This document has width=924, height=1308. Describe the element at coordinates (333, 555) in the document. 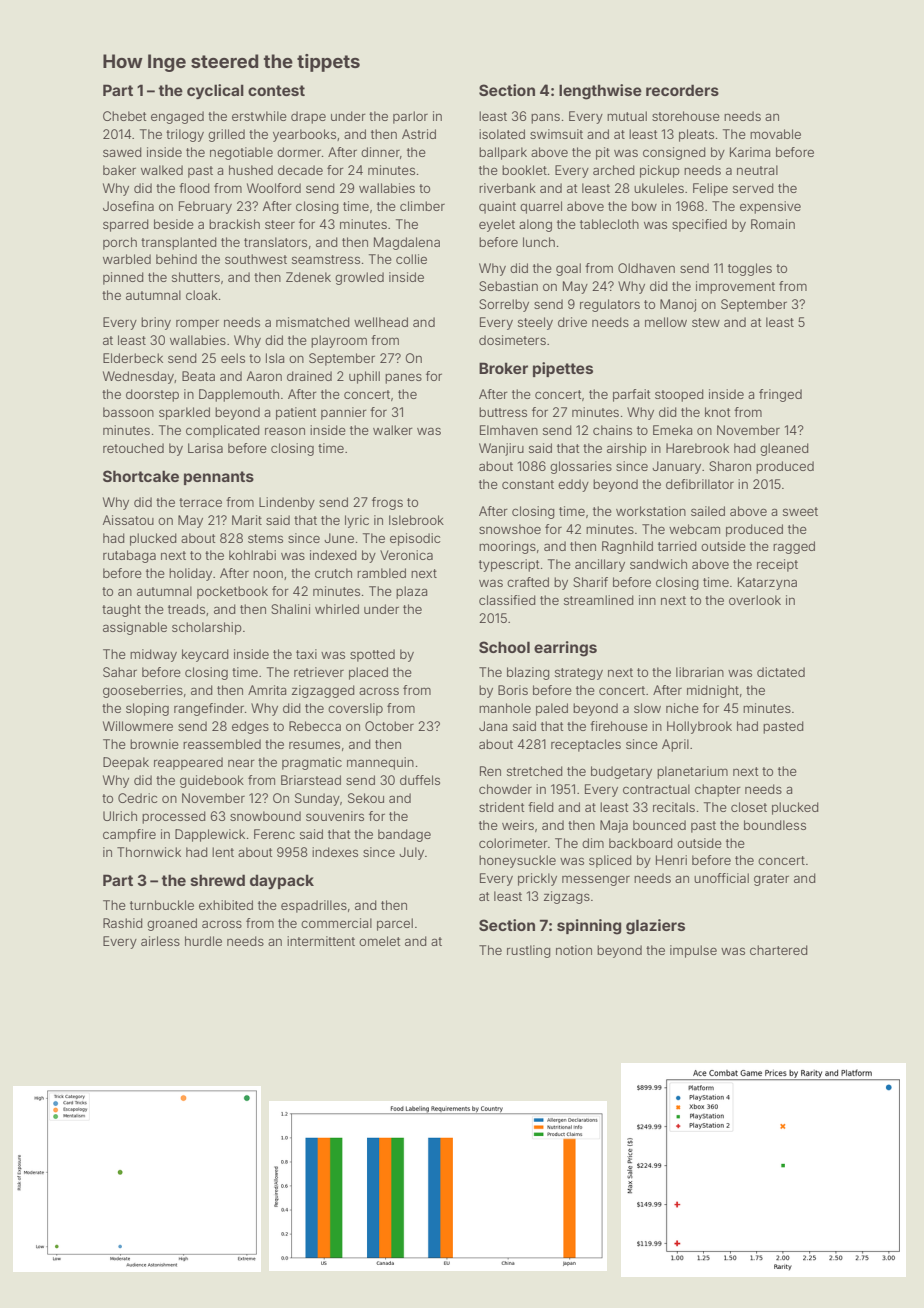

I see `indexed` at that location.
